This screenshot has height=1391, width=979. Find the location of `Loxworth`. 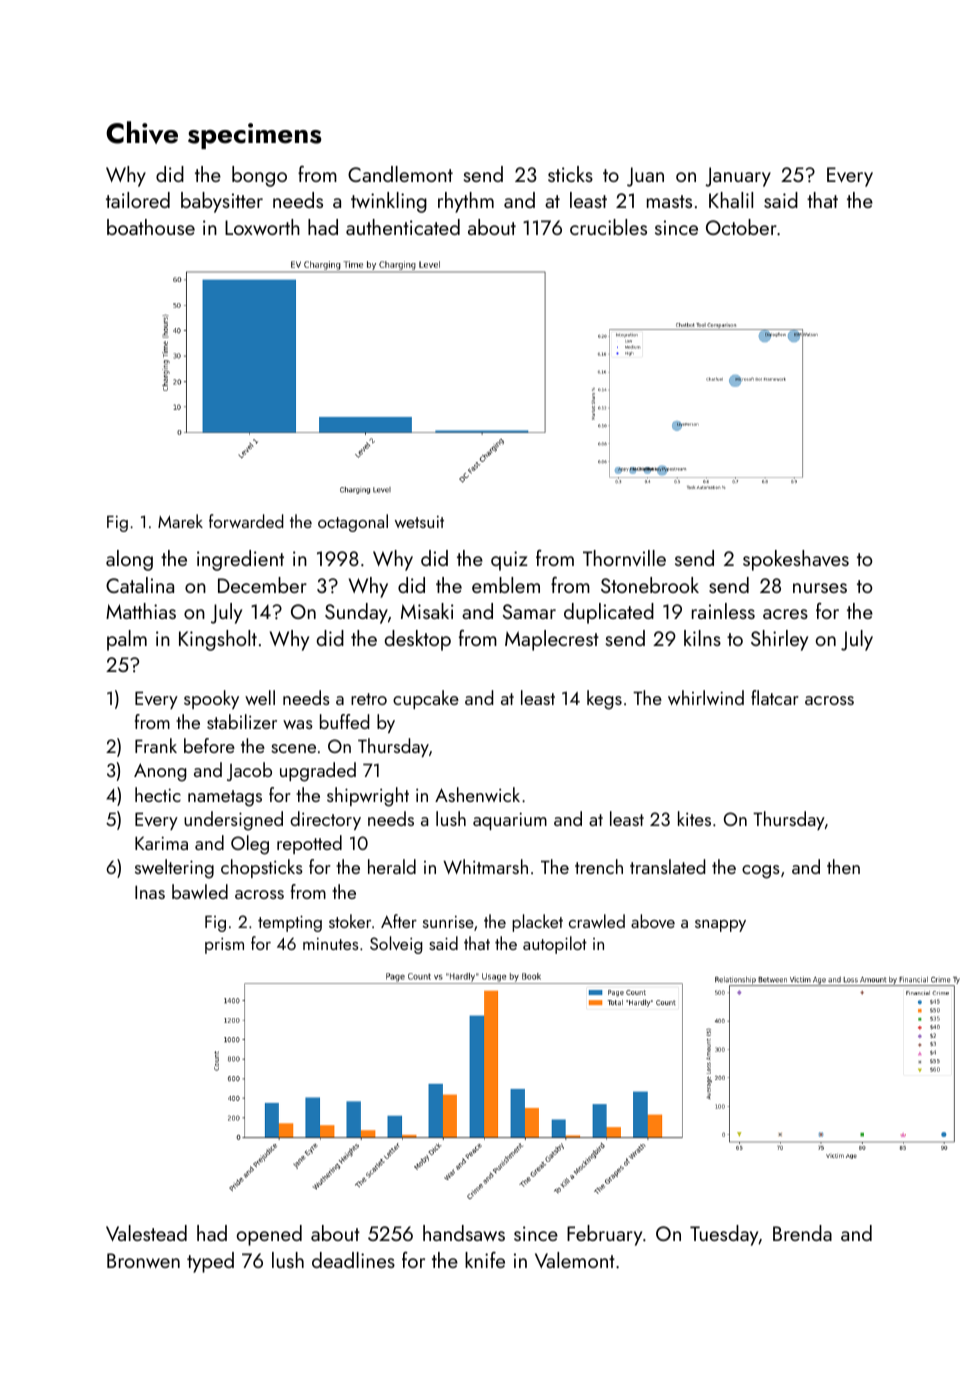

Loxworth is located at coordinates (262, 227).
